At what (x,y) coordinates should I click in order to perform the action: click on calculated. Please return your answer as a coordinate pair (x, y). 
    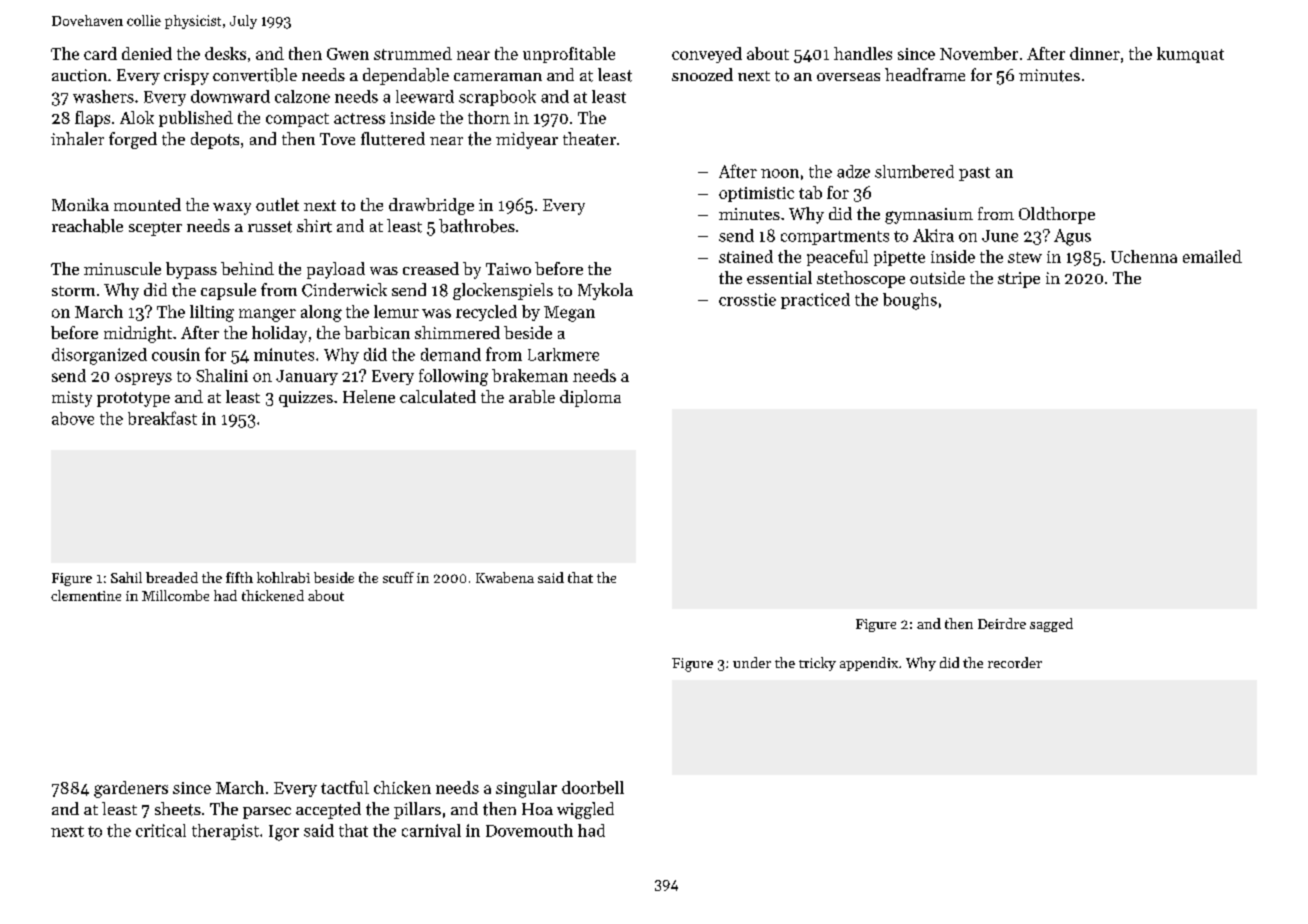
    Looking at the image, I should click on (438, 396).
